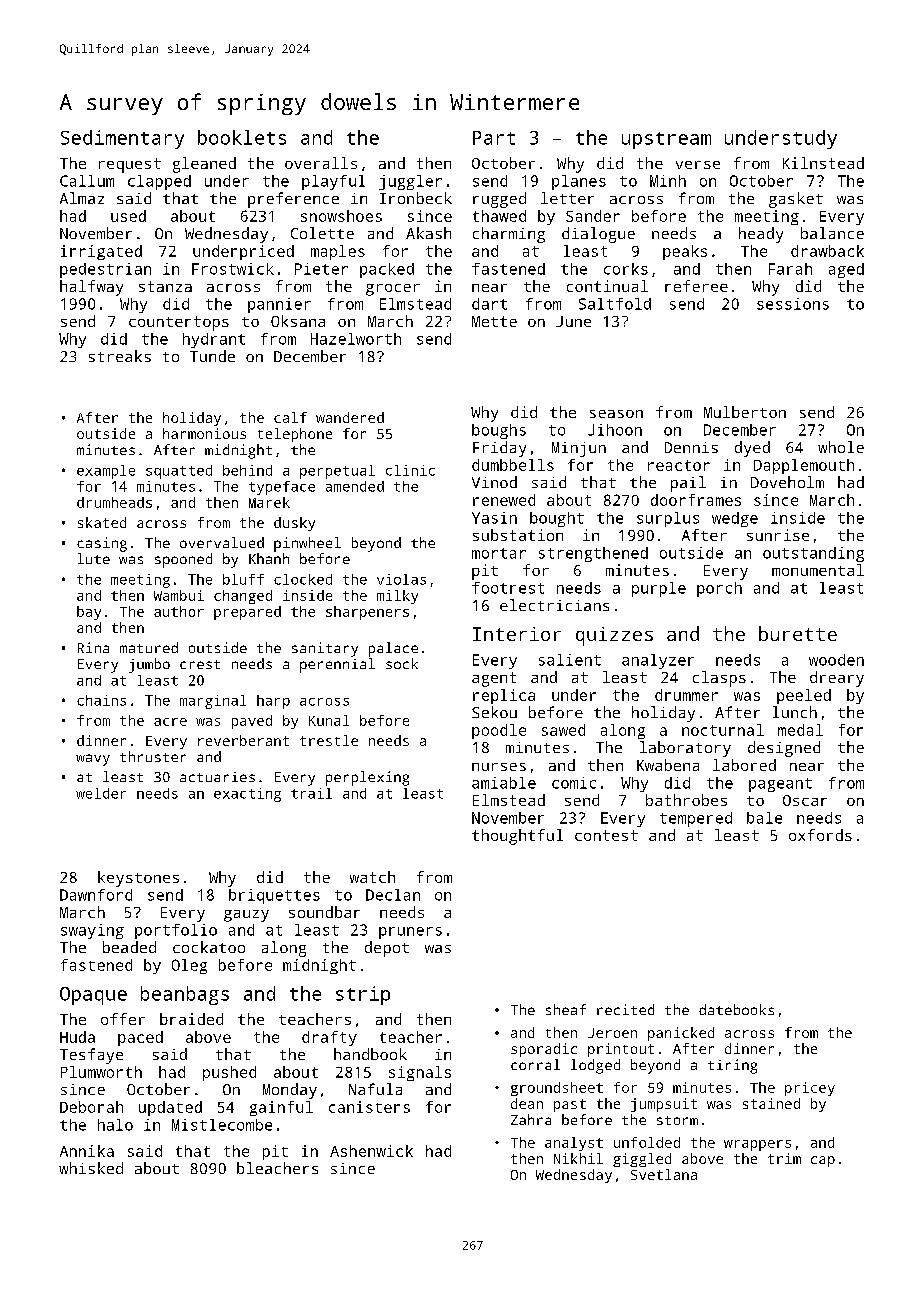 This screenshot has width=924, height=1308. I want to click on overalls, so click(321, 163).
